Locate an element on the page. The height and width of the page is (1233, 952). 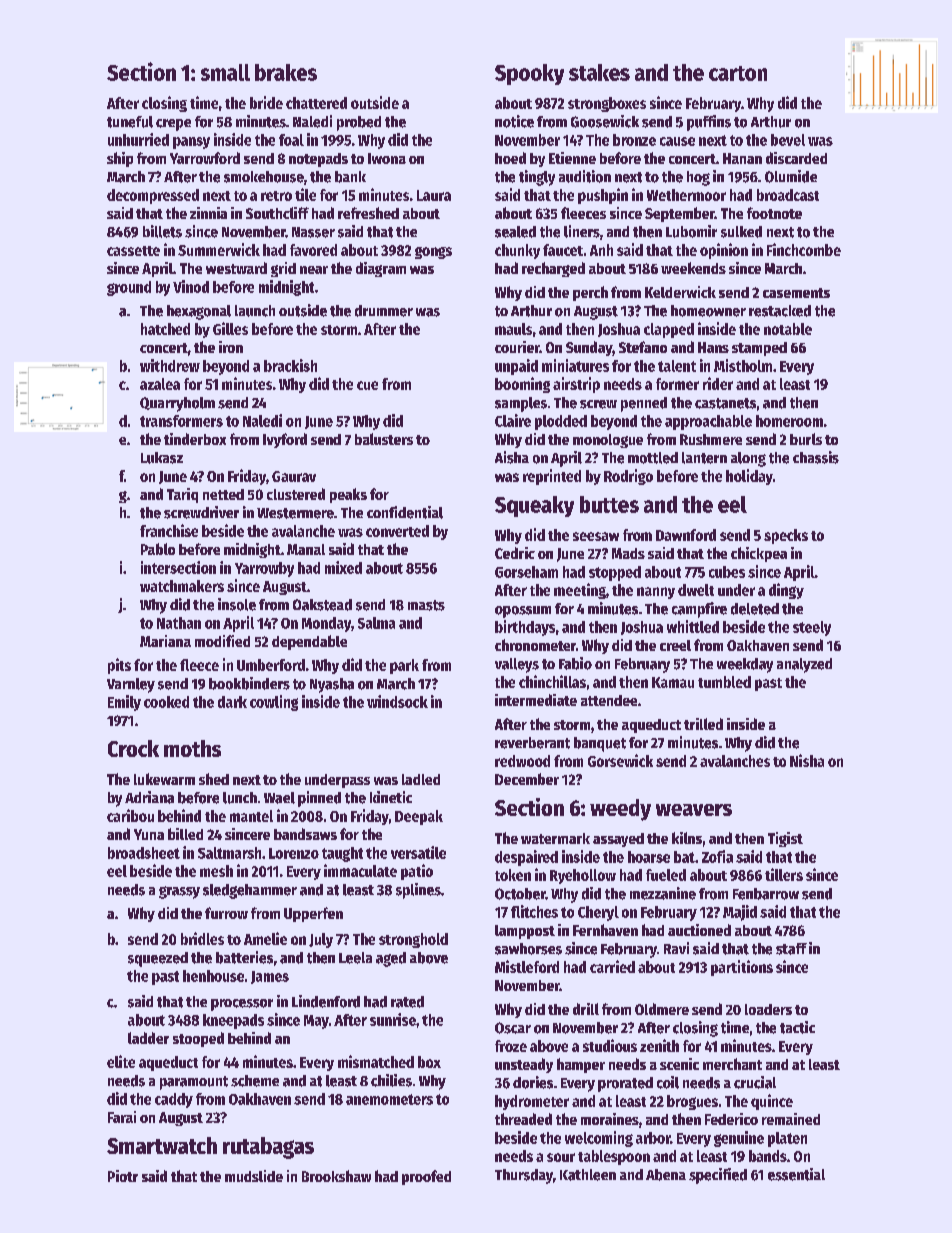
small is located at coordinates (225, 72).
